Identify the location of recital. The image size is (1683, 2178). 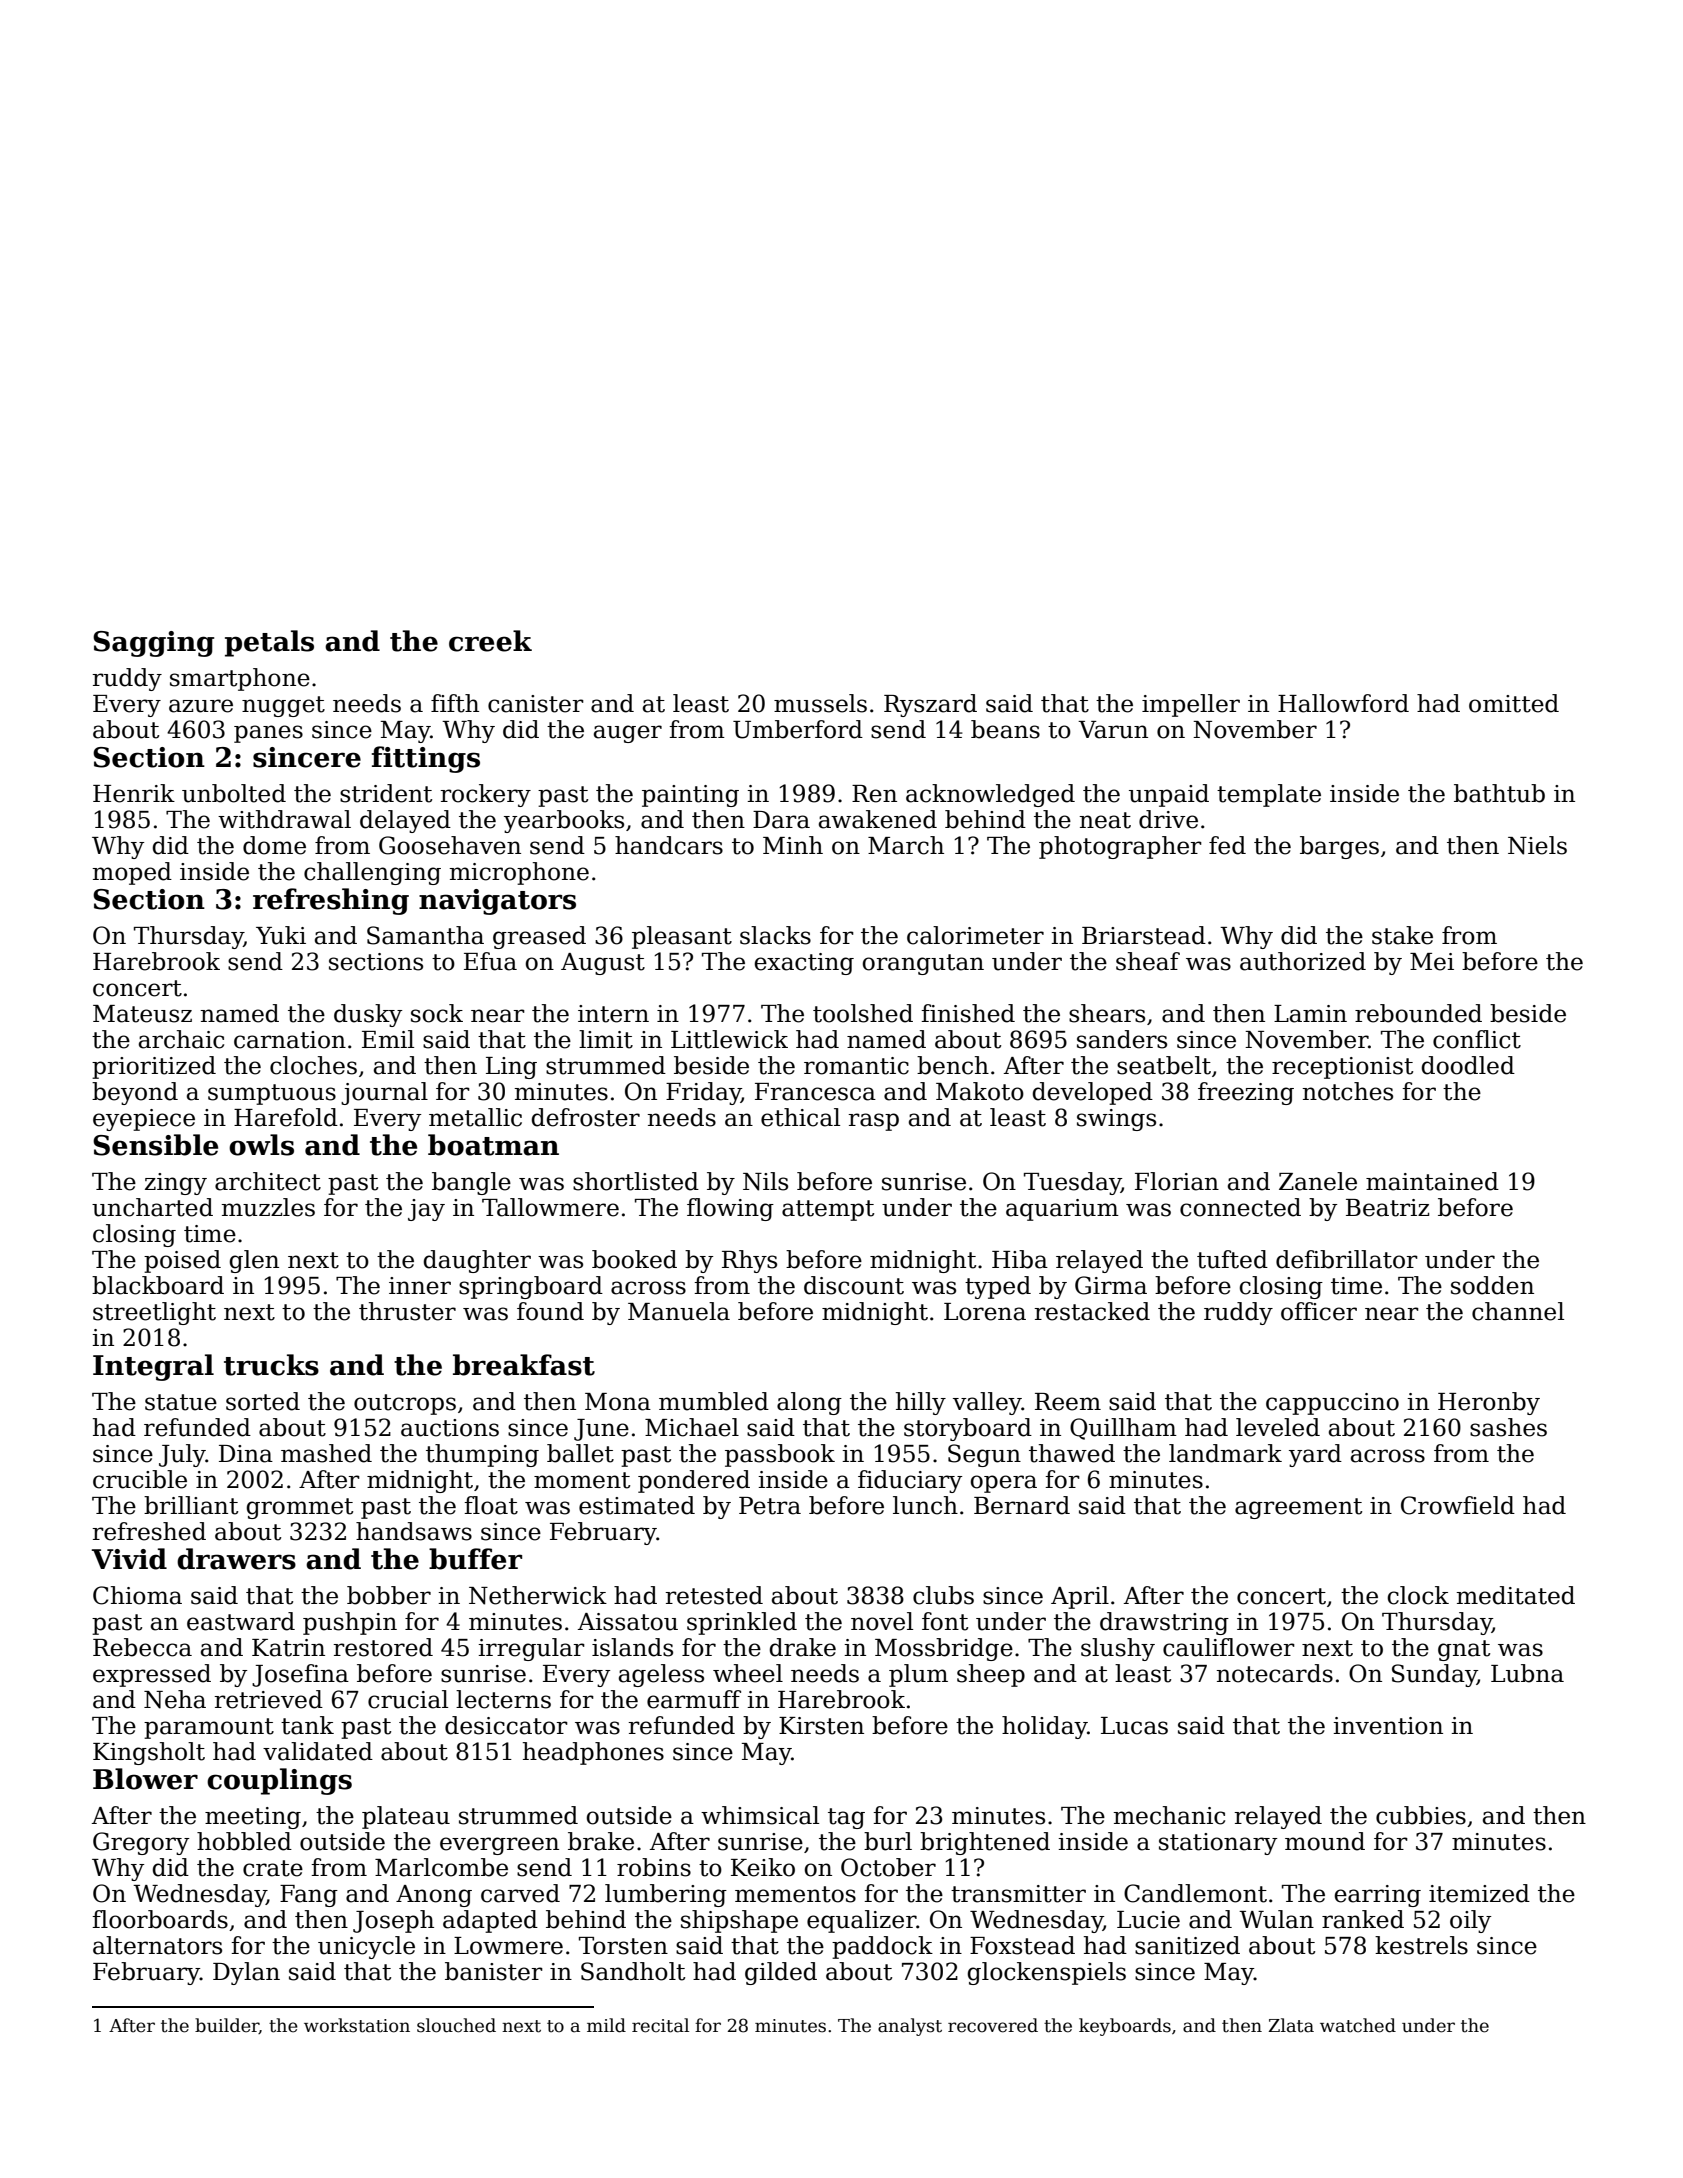
(660, 2025).
